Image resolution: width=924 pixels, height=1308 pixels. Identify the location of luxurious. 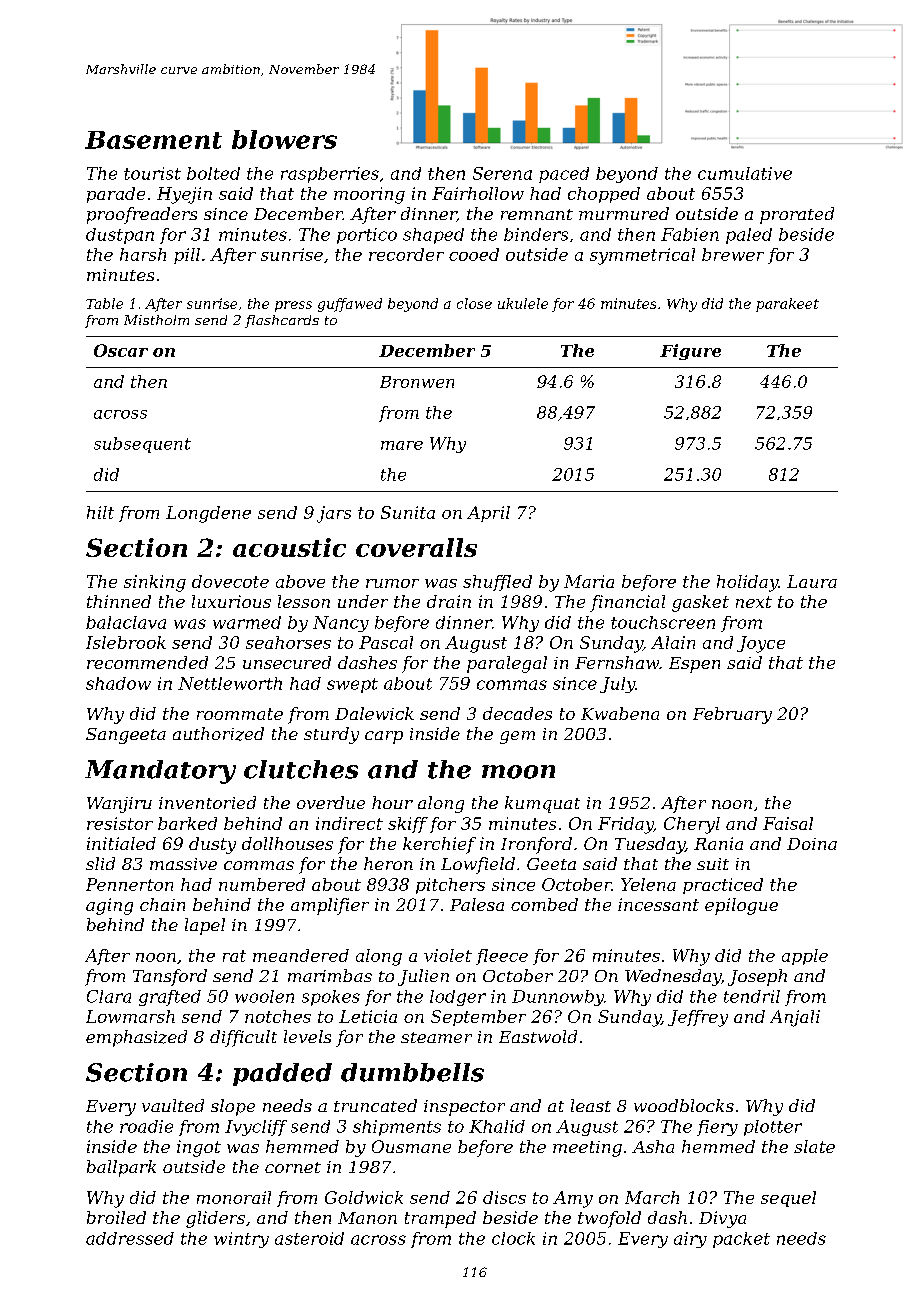
(231, 601).
